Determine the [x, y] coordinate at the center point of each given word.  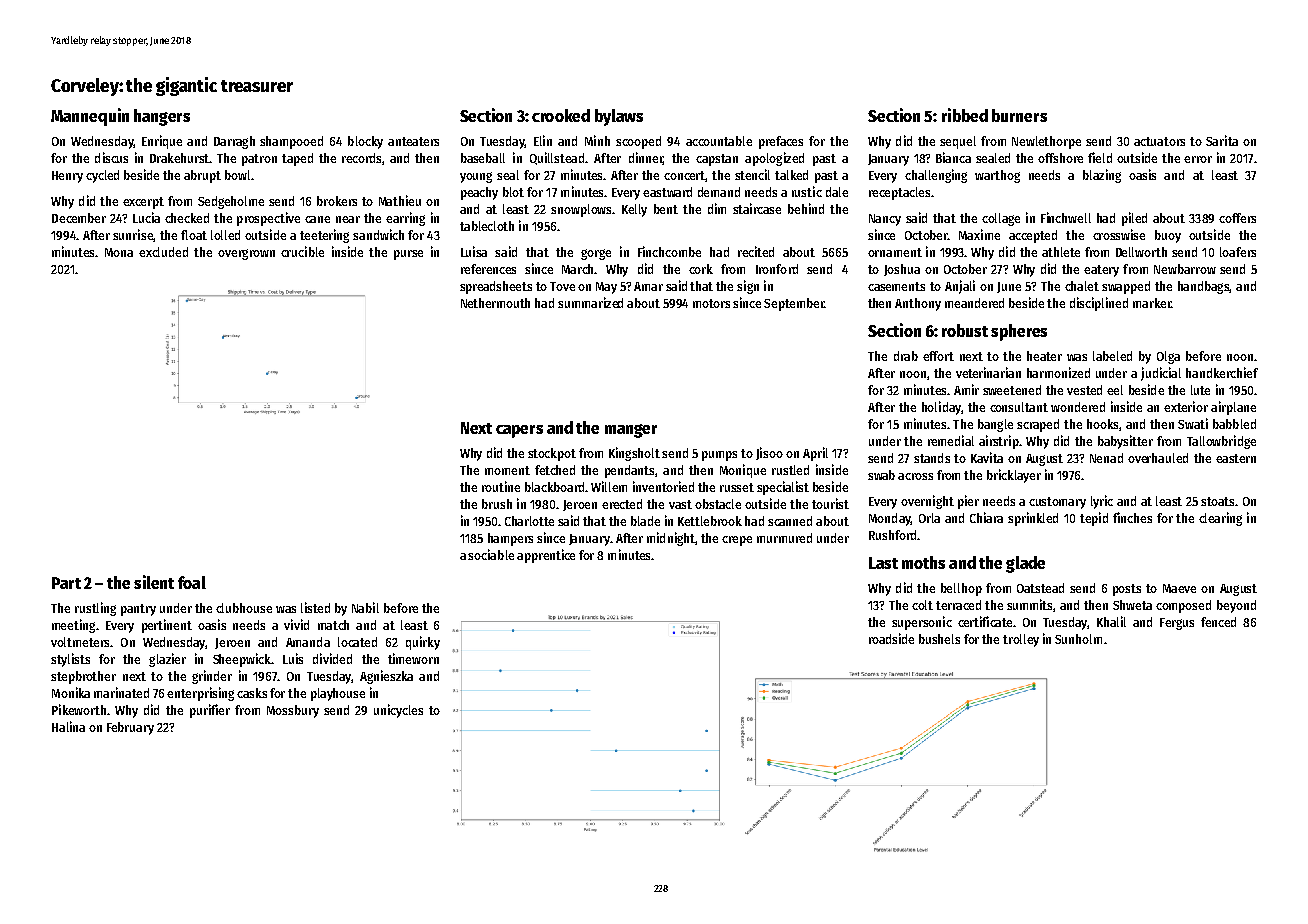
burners [1019, 115]
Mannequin [90, 117]
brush [497, 504]
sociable [491, 554]
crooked [561, 115]
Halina [68, 726]
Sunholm [1078, 639]
